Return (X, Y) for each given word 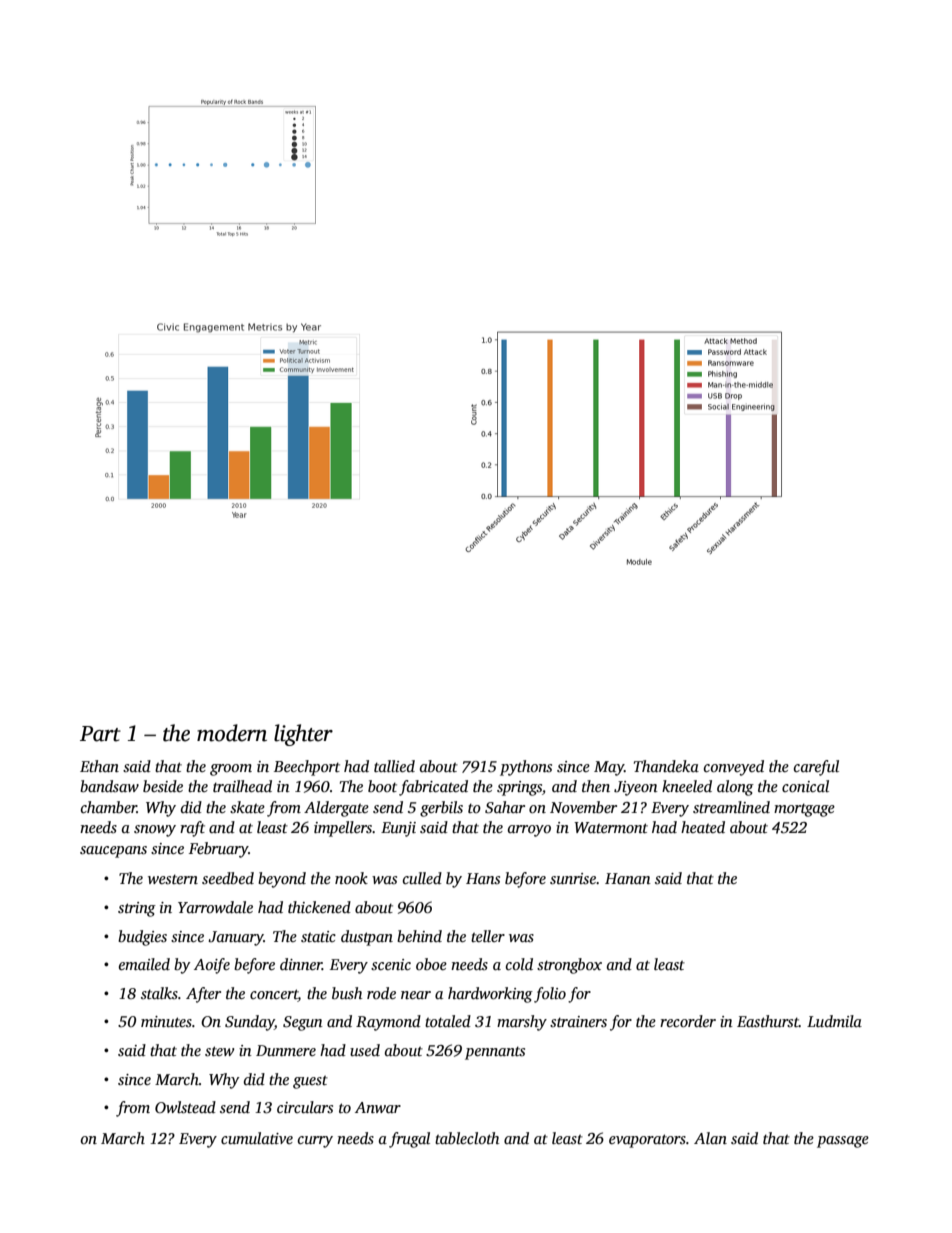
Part (100, 734)
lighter (303, 735)
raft (192, 829)
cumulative (257, 1138)
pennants (495, 1053)
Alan (710, 1138)
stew (219, 1051)
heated (703, 827)
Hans (483, 878)
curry (315, 1142)
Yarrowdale (215, 907)
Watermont (611, 827)
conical (805, 786)
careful (816, 768)
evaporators (647, 1141)
